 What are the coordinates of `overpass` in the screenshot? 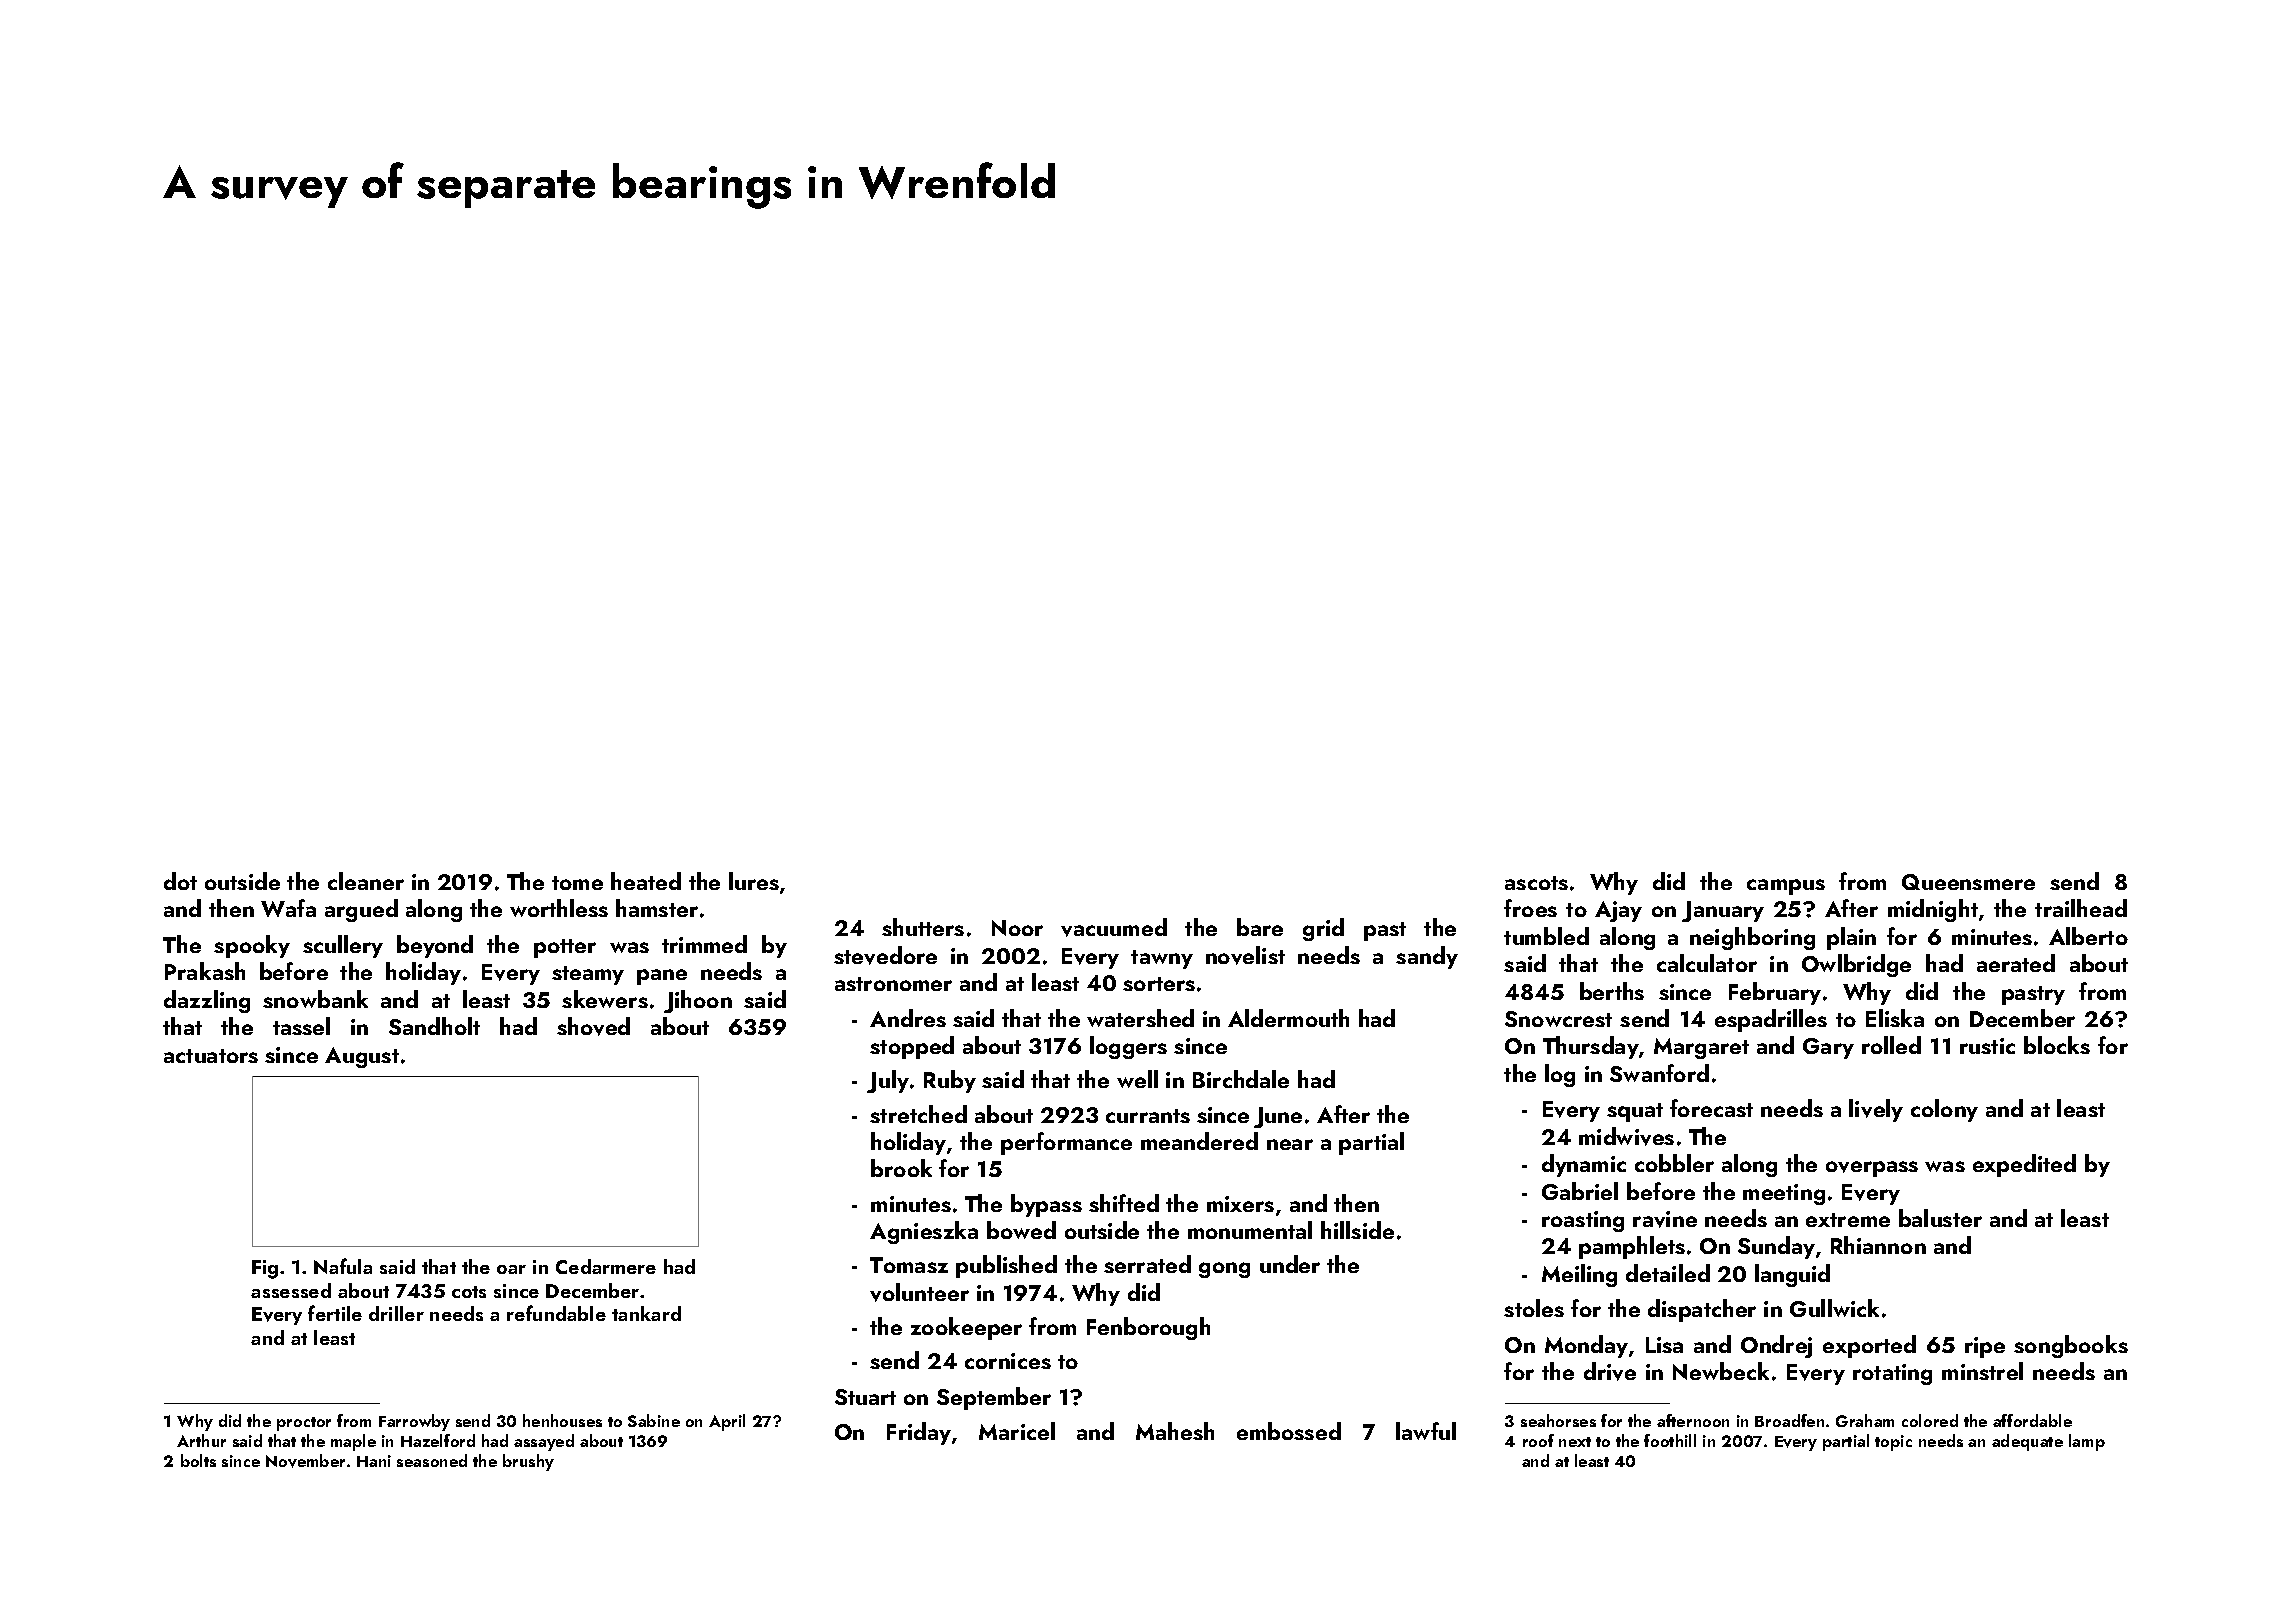 It's located at (1872, 1169).
